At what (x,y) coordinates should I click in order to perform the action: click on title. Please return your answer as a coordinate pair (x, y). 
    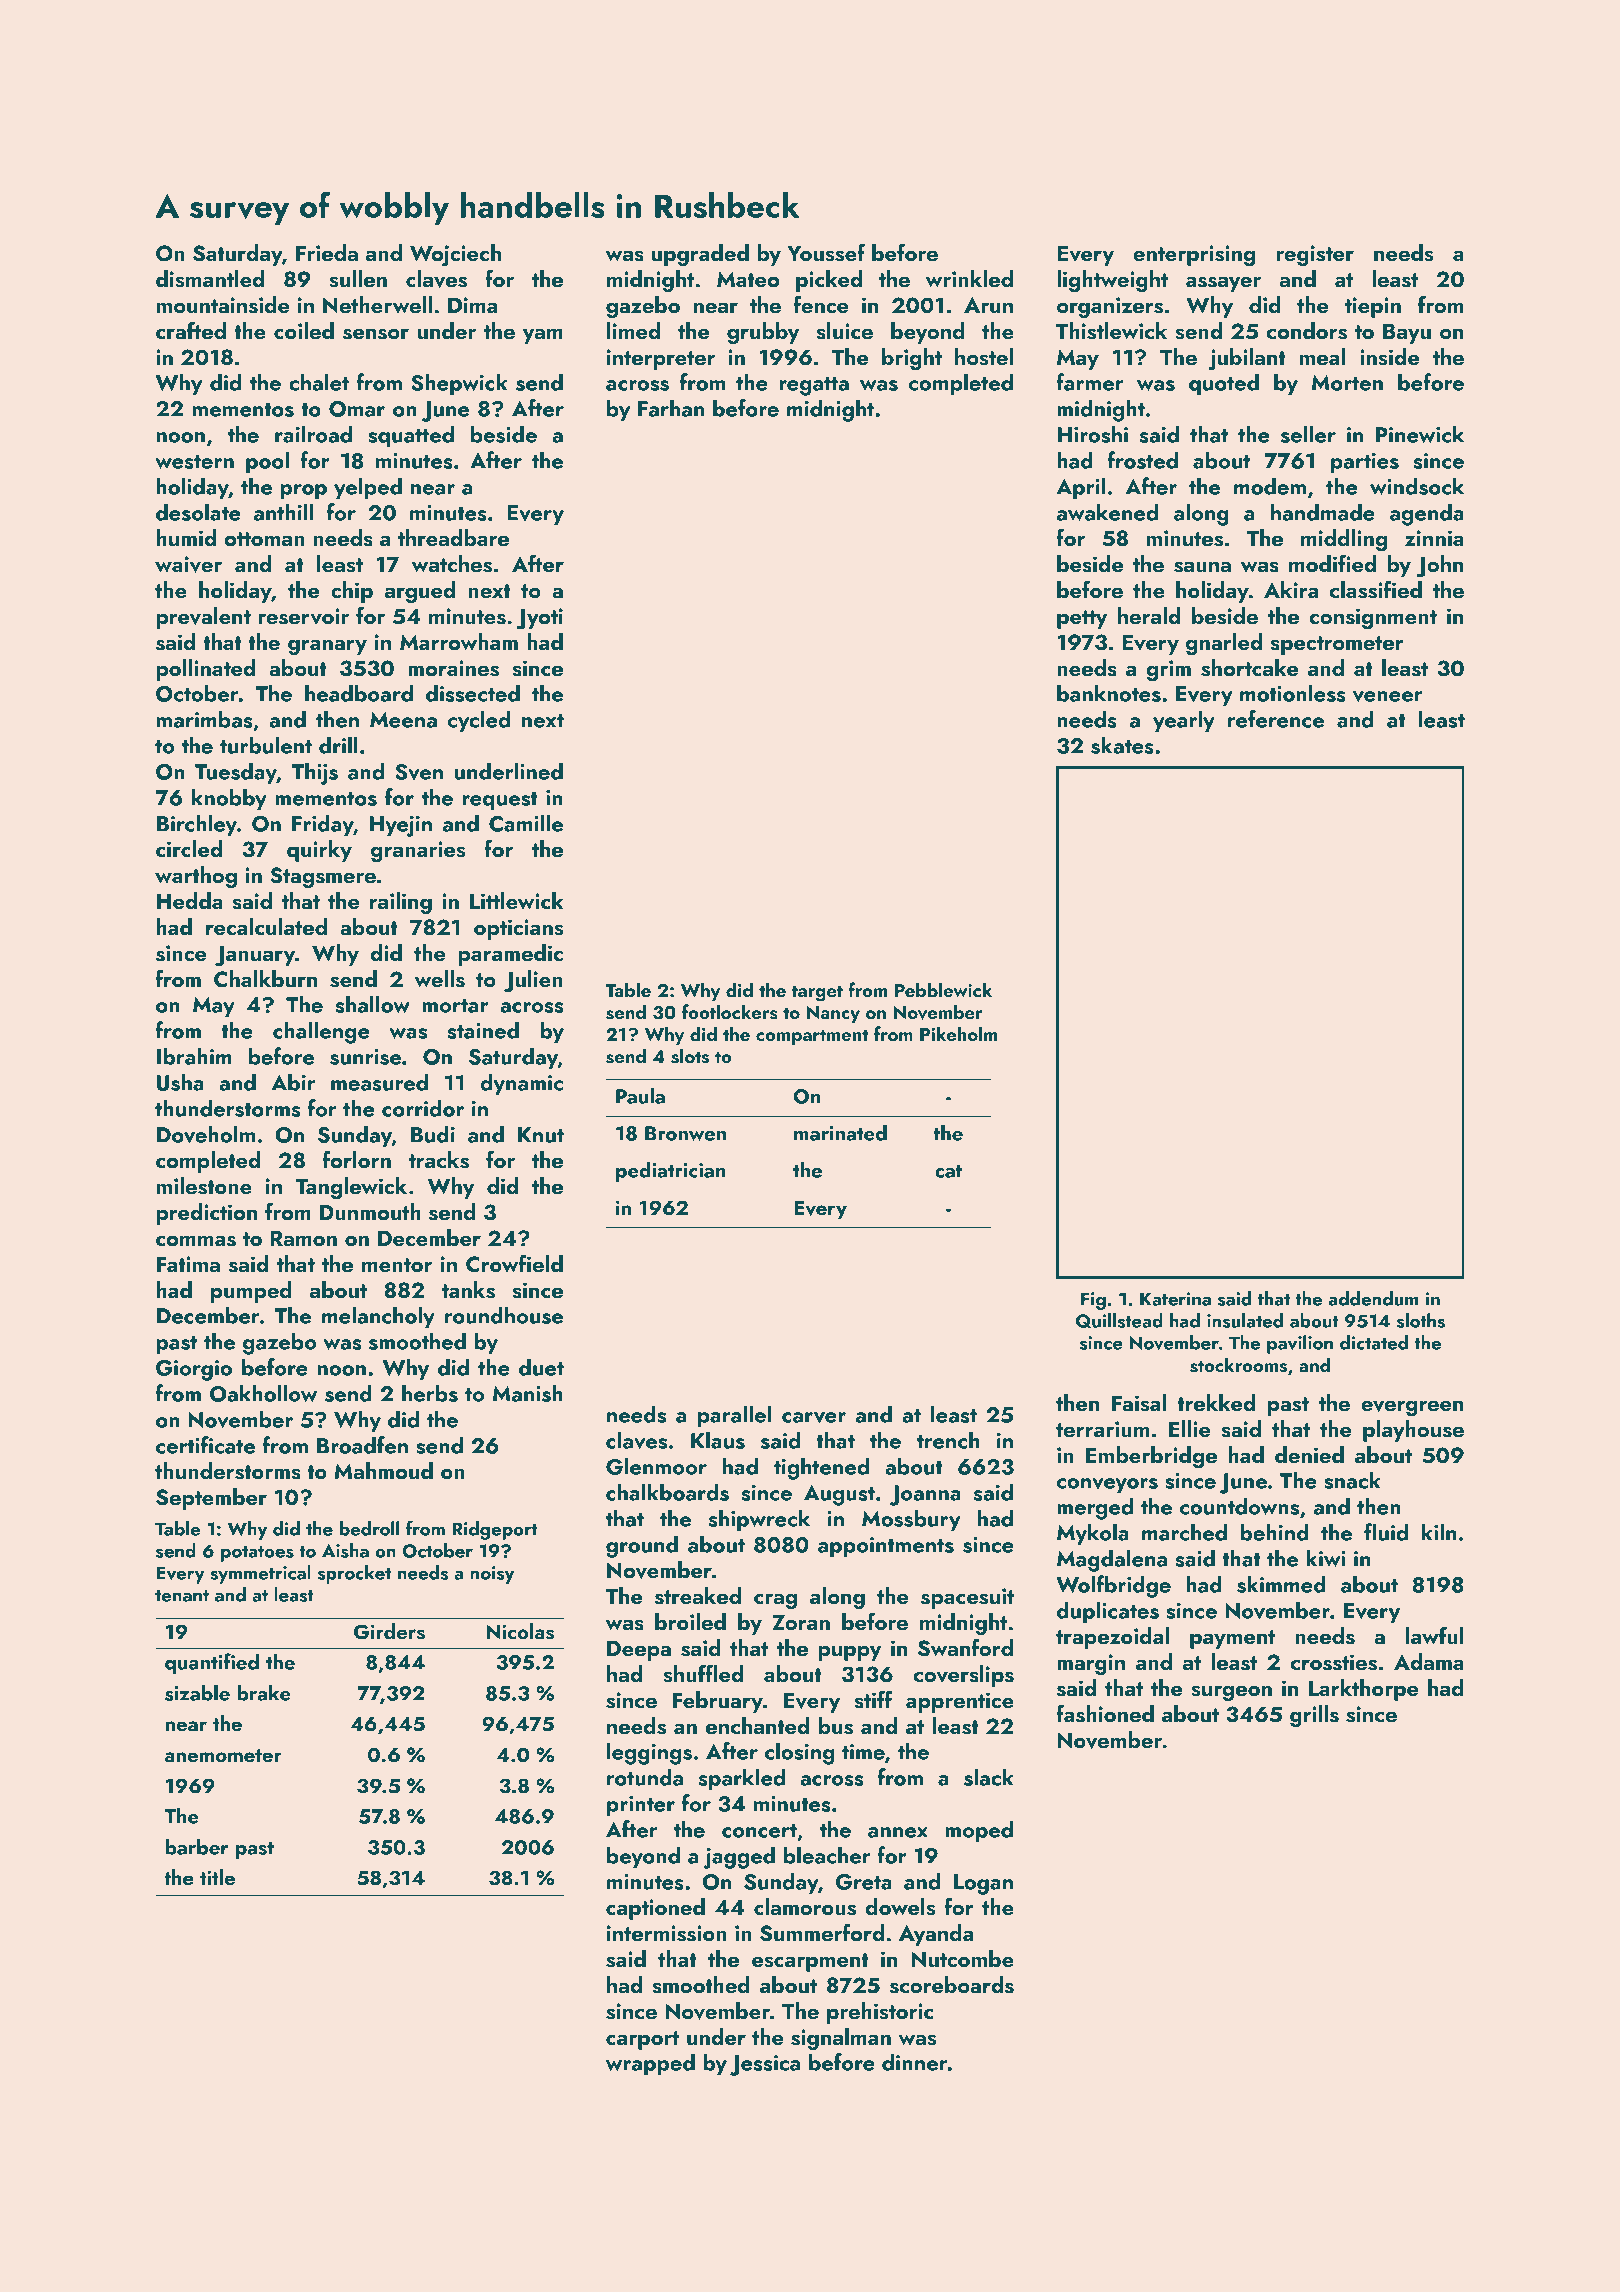
    Looking at the image, I should click on (217, 1877).
